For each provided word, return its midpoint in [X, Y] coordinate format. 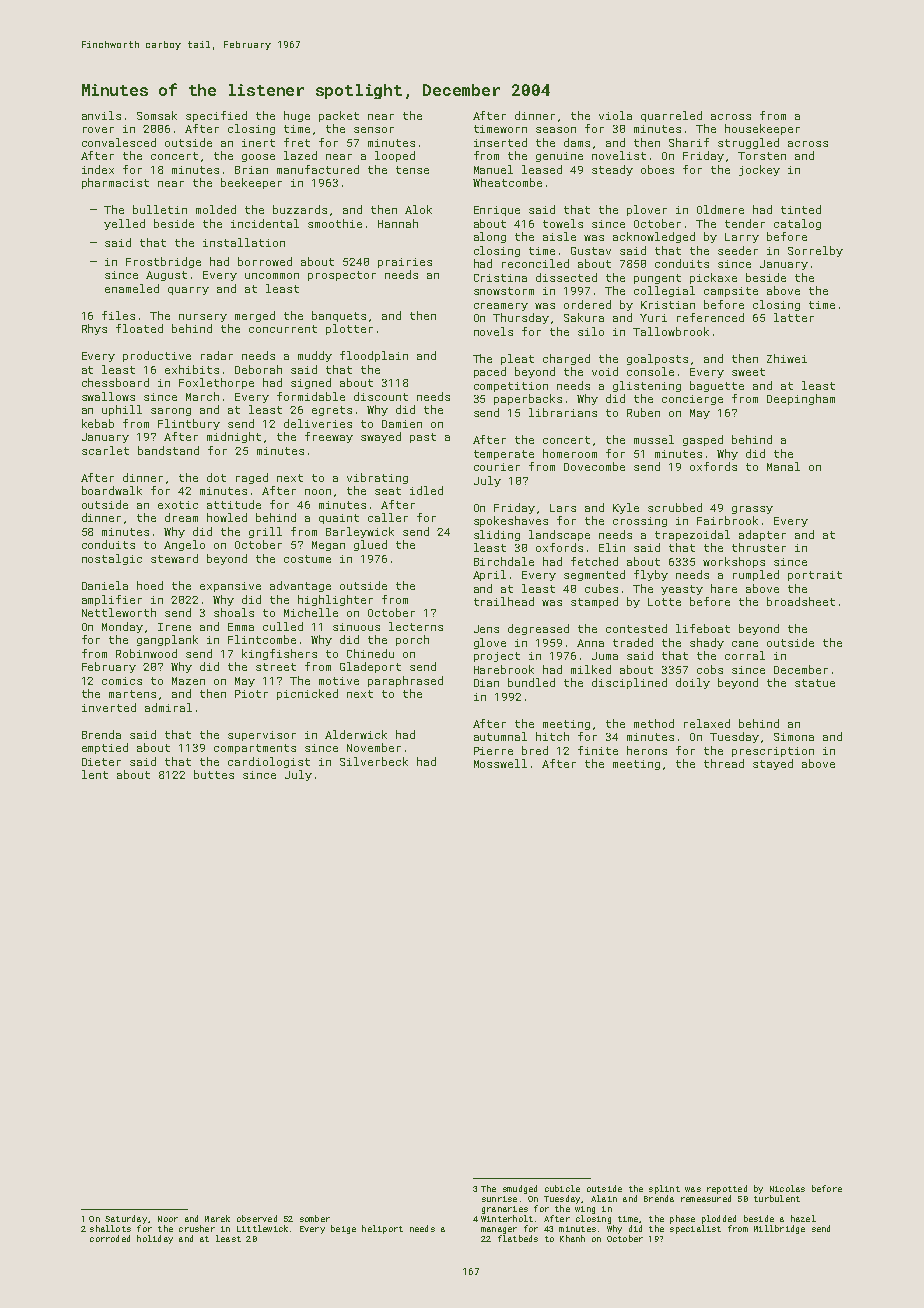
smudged [520, 1189]
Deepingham [801, 399]
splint [664, 1189]
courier [497, 467]
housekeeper [762, 129]
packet [339, 116]
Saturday [126, 1219]
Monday [122, 627]
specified [216, 116]
